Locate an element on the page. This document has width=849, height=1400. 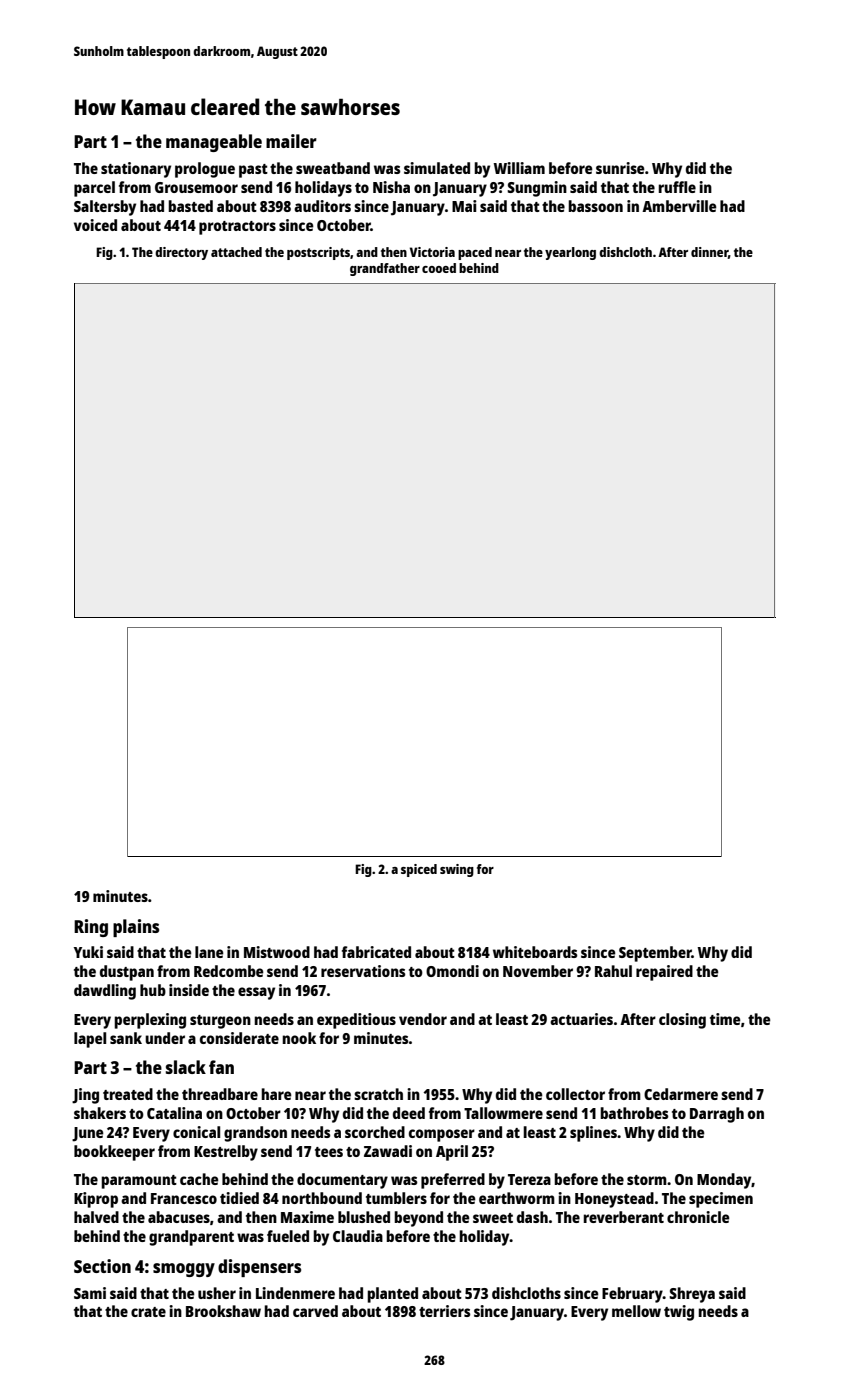
William is located at coordinates (519, 168).
